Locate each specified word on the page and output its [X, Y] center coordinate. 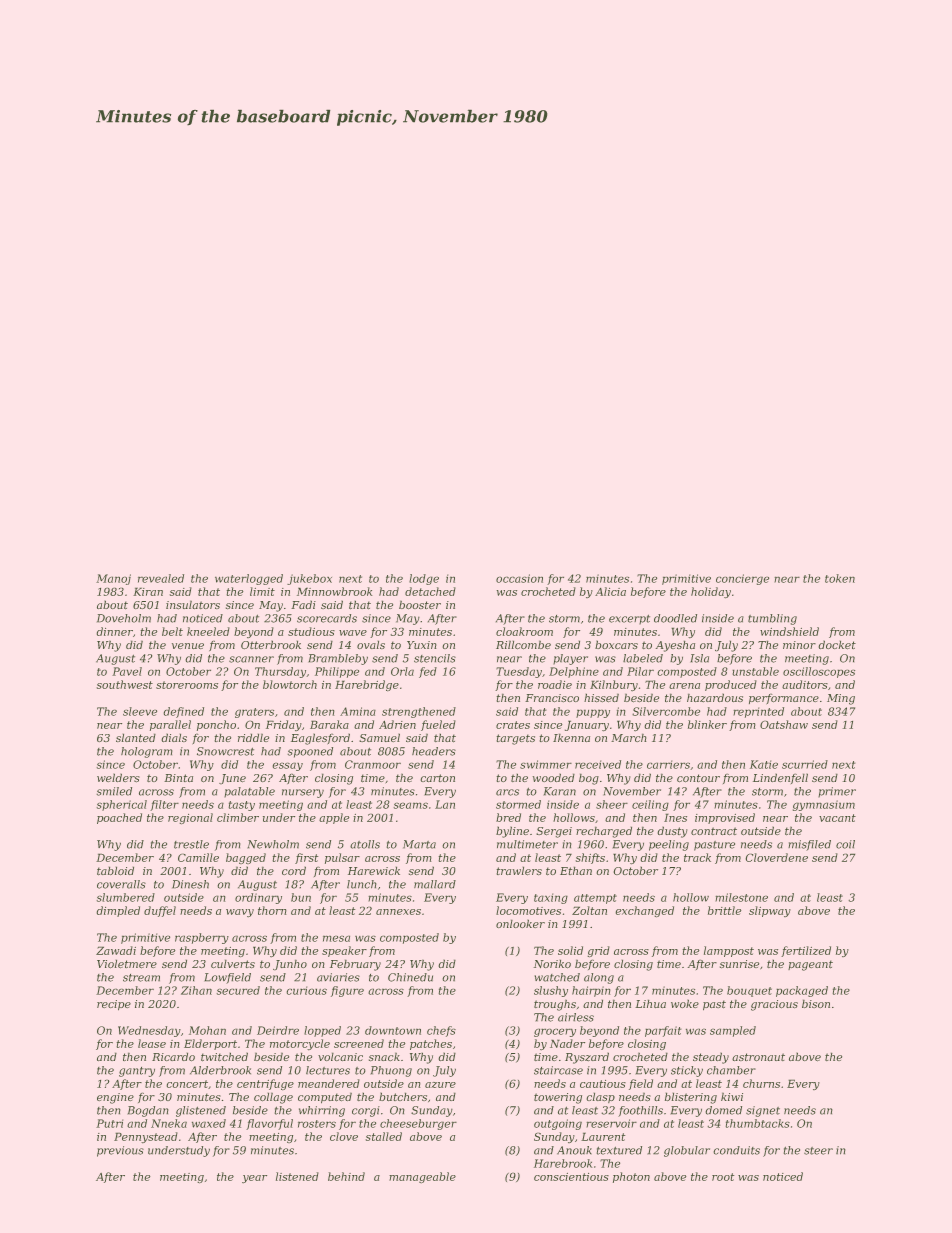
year [254, 1179]
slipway [770, 911]
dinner [114, 631]
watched [557, 977]
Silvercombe [666, 711]
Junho [290, 965]
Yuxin [422, 645]
